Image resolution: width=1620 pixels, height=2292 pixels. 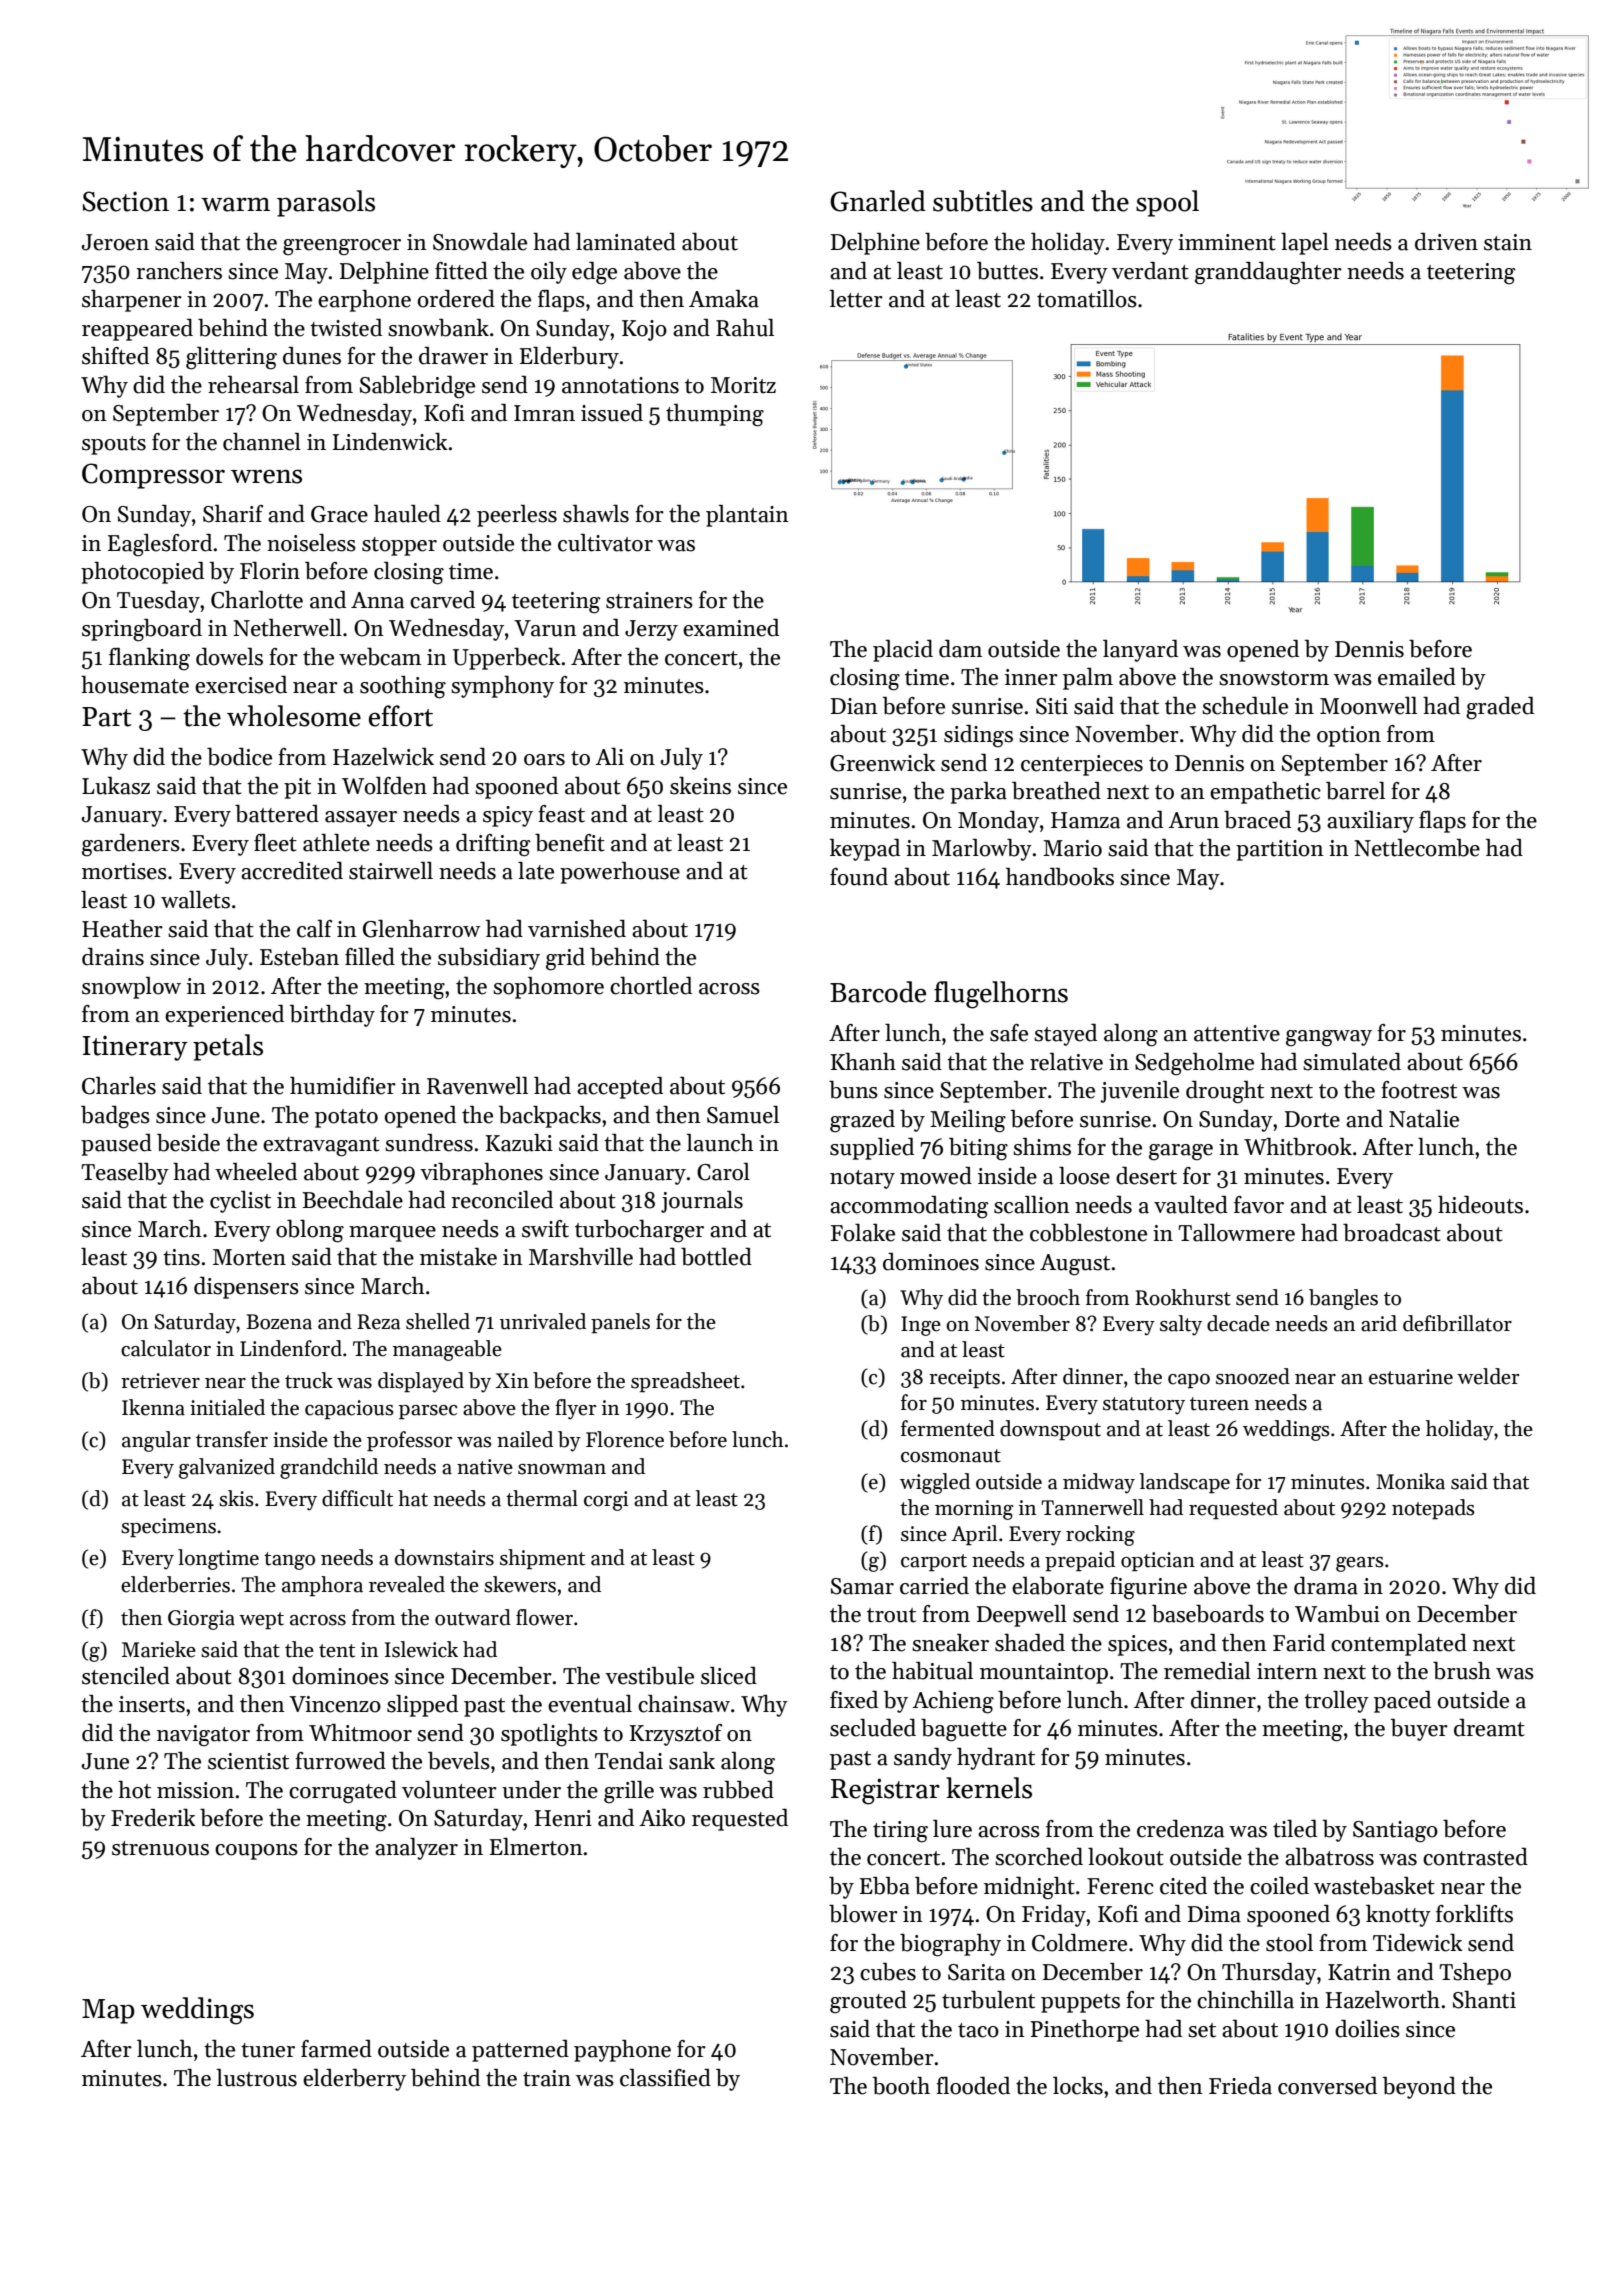 I want to click on stain, so click(x=1508, y=242).
